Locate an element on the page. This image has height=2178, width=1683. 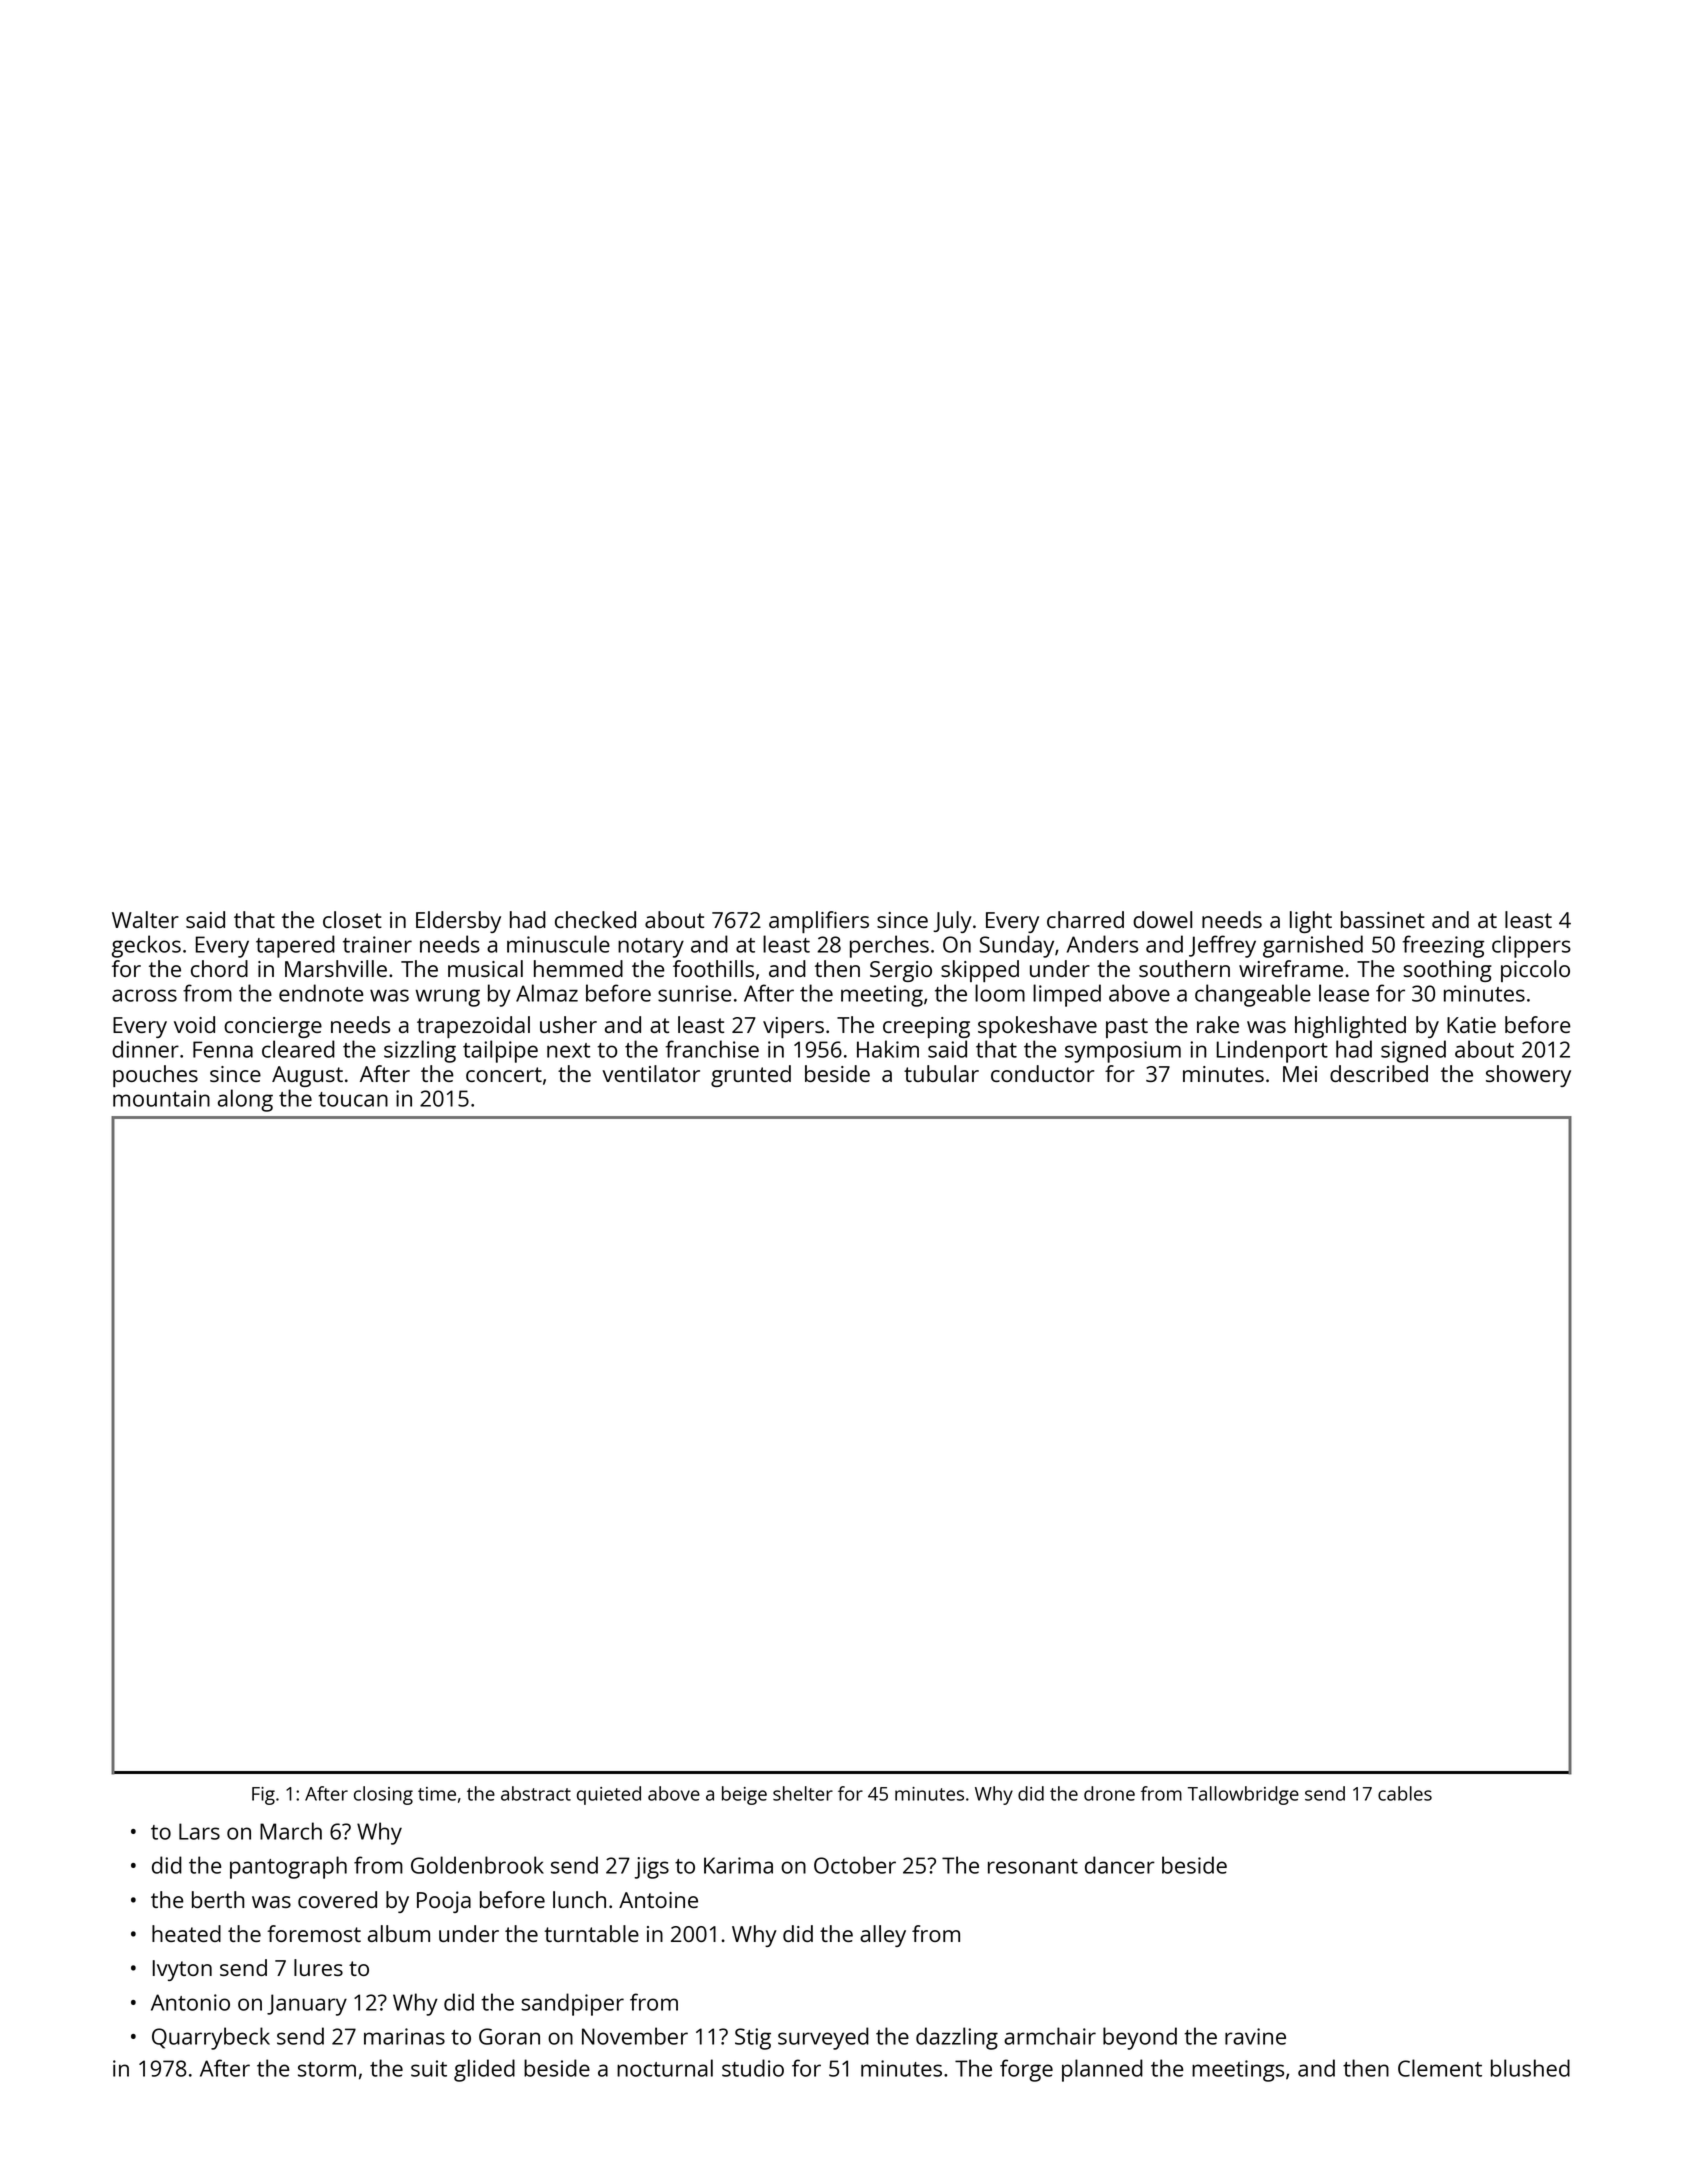
cables is located at coordinates (1405, 1793).
